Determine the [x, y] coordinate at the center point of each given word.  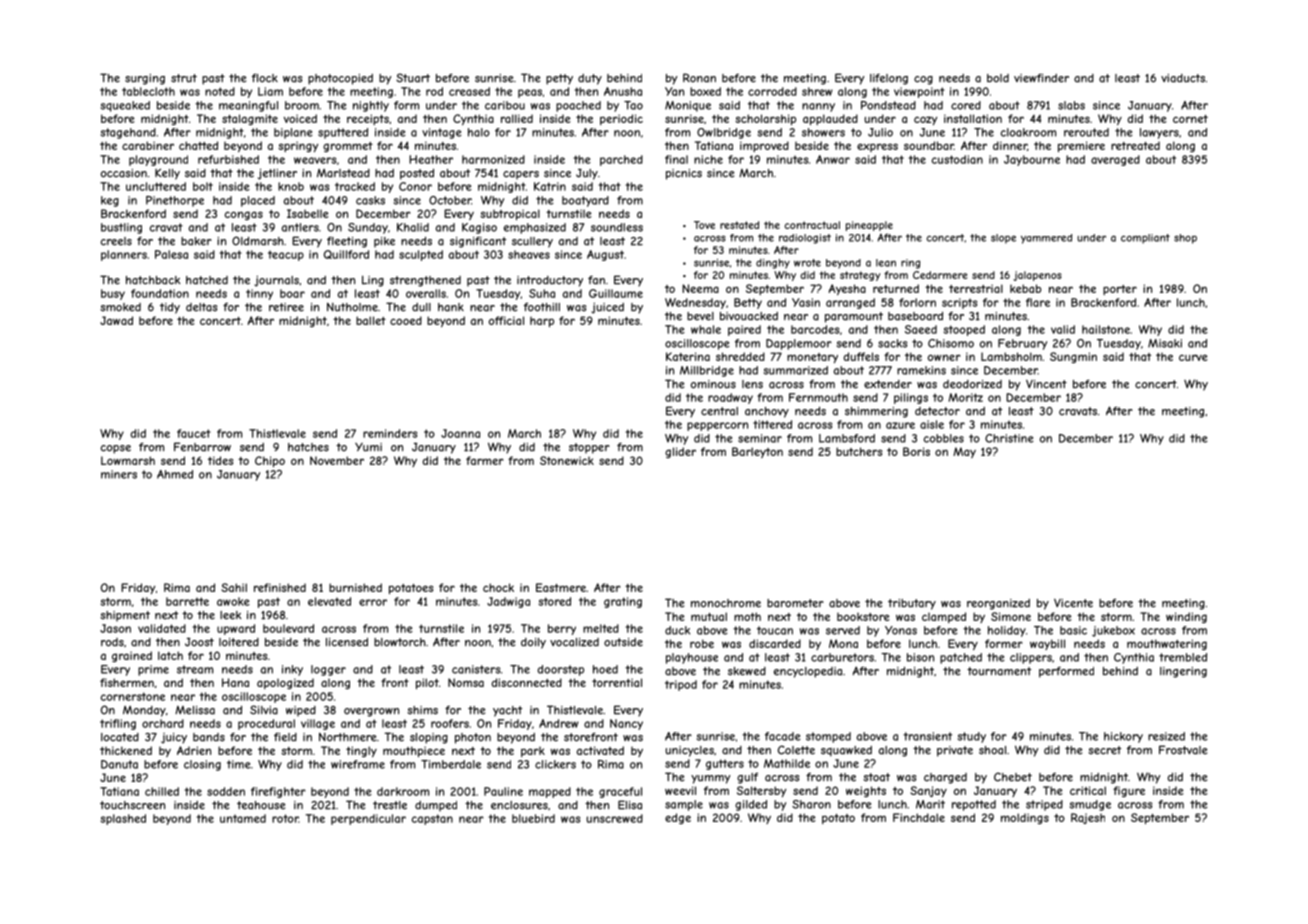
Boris [916, 451]
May [964, 452]
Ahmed [175, 474]
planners [124, 255]
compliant [1145, 239]
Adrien [194, 750]
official [506, 320]
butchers [859, 451]
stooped [964, 330]
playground [158, 160]
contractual [812, 225]
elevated [329, 601]
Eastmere [561, 587]
